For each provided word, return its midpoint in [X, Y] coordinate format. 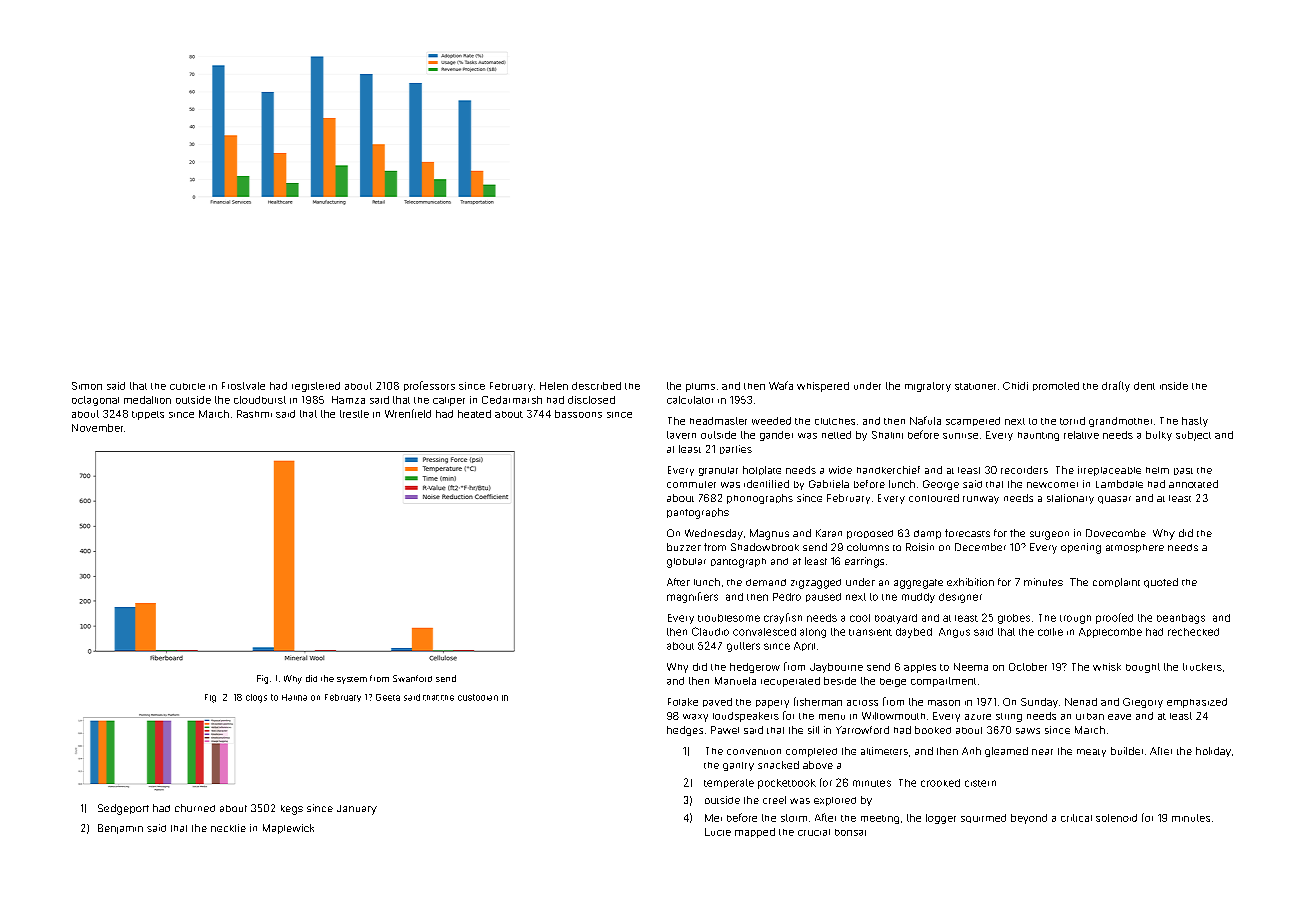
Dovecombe [1116, 533]
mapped [755, 833]
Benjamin [120, 829]
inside [1174, 386]
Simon [87, 386]
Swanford [412, 678]
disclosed [591, 400]
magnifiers [692, 597]
